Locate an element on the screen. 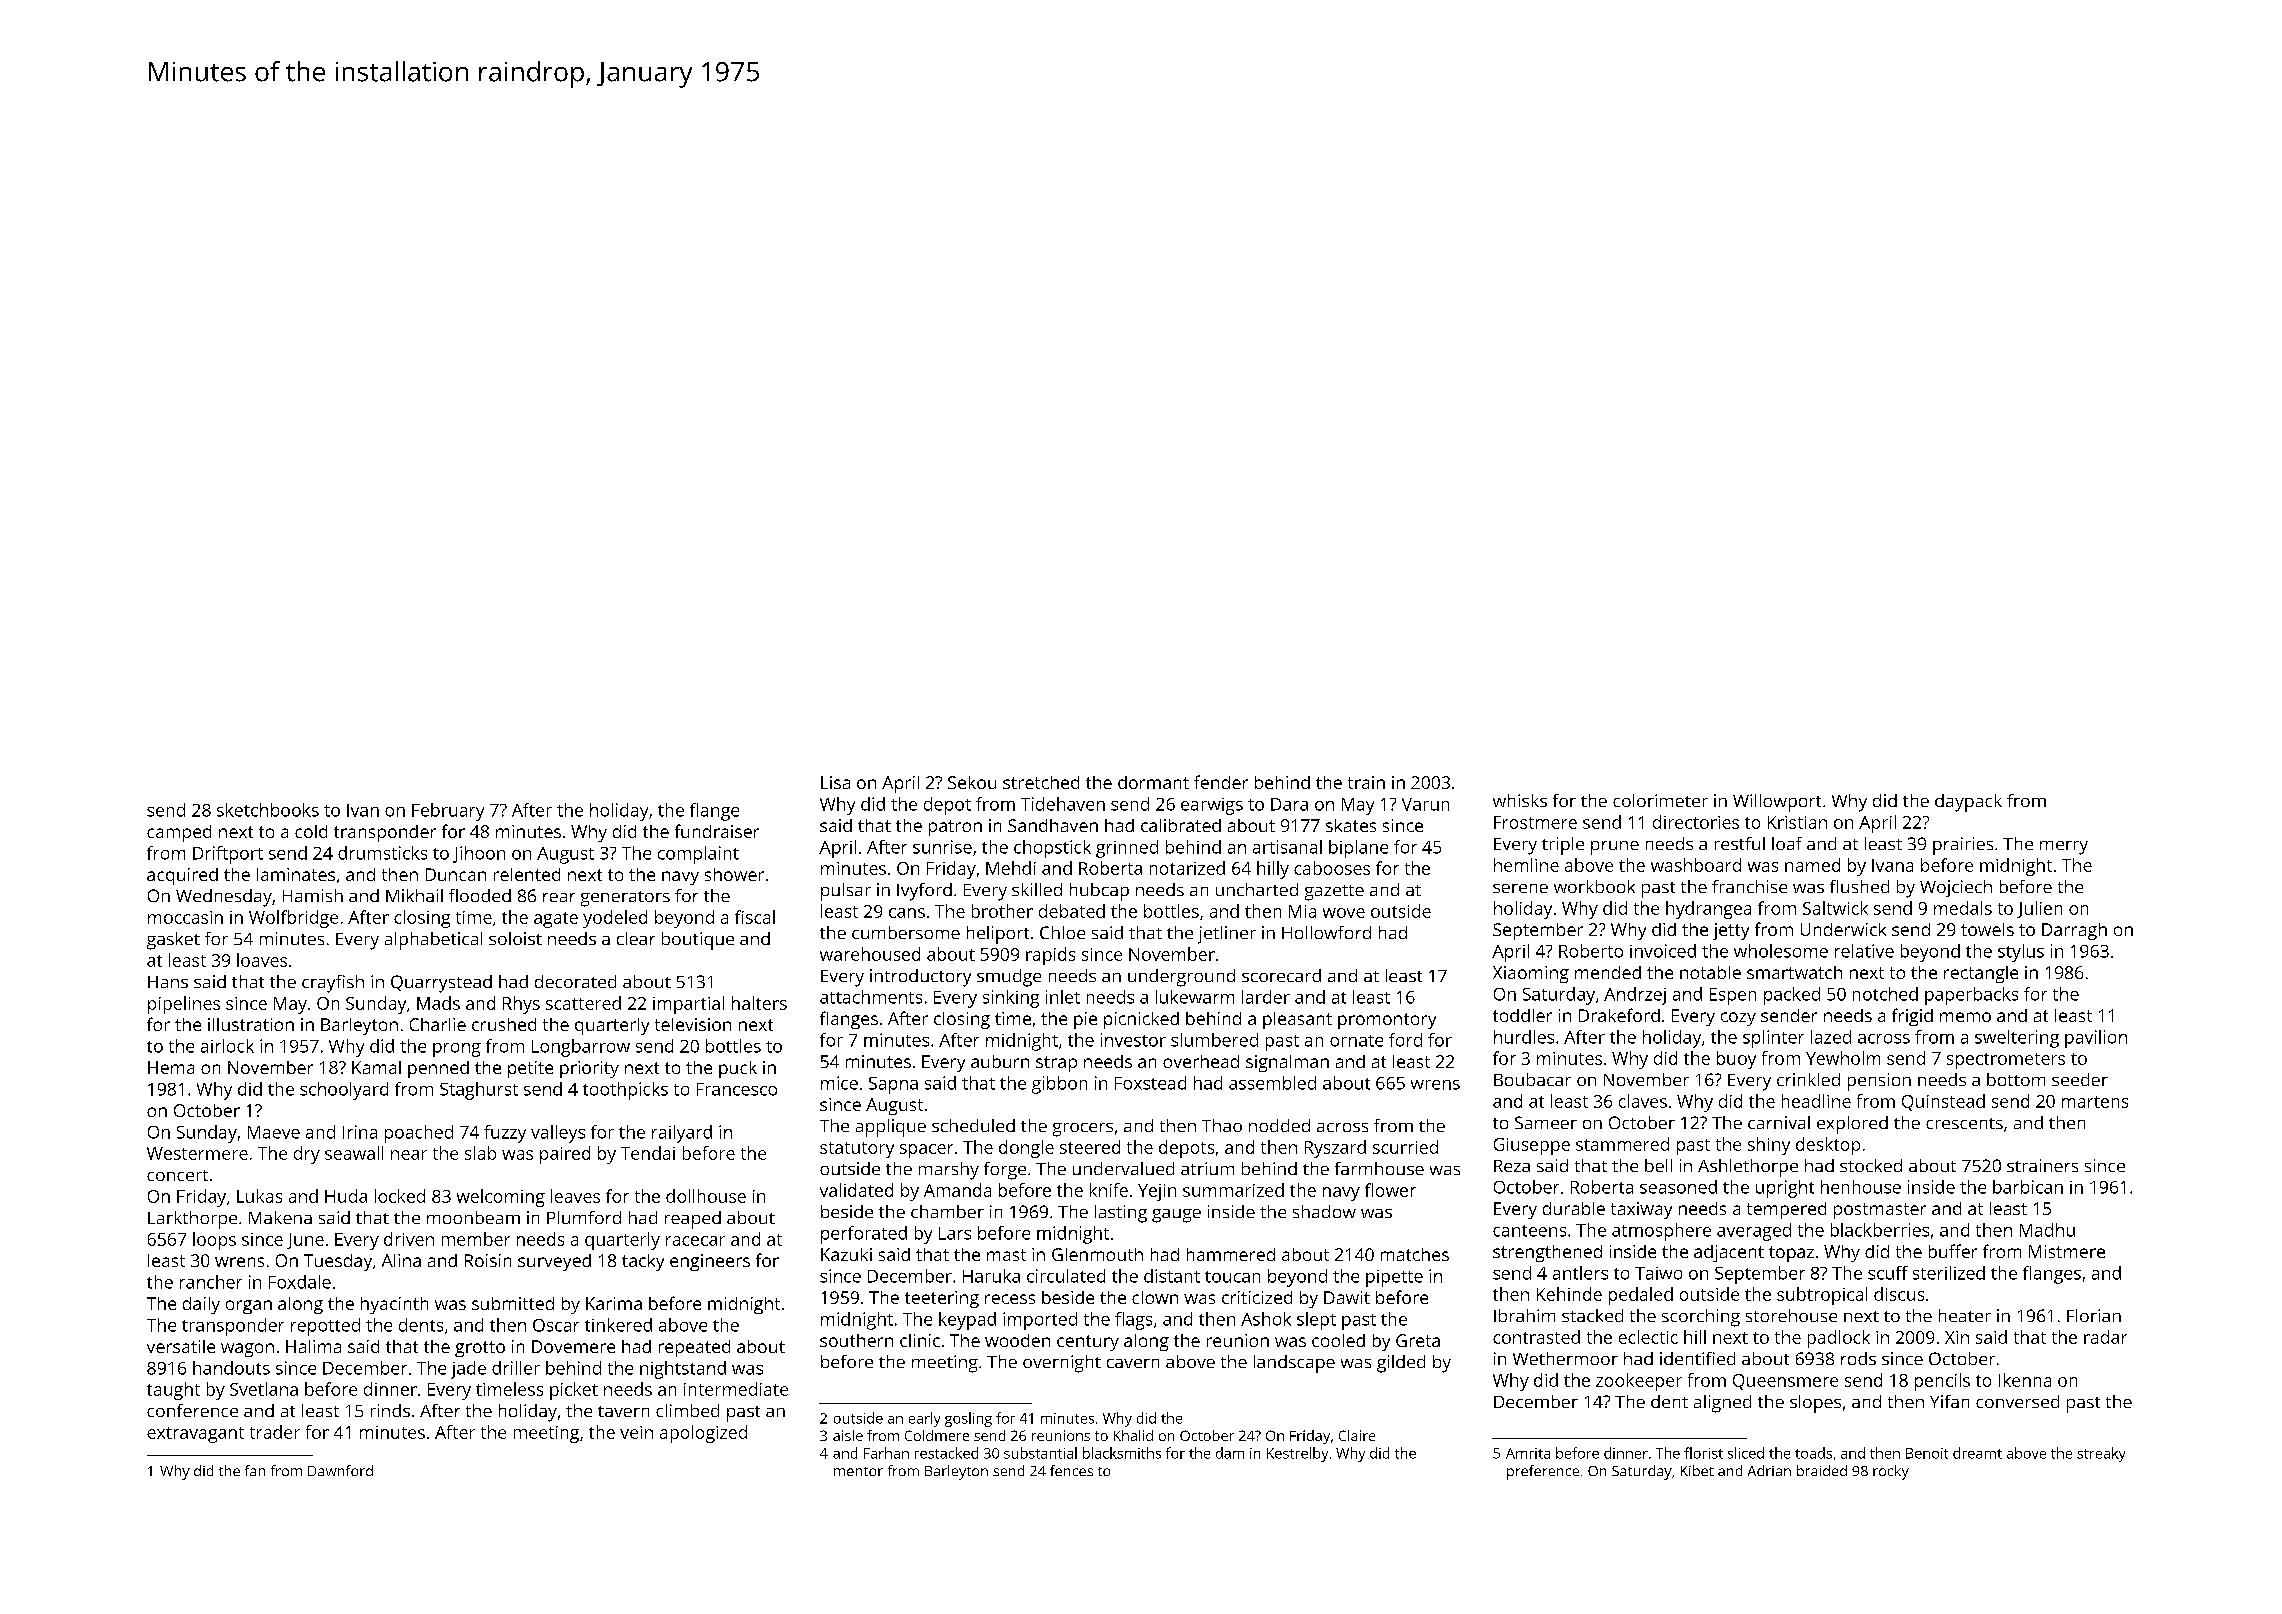 The height and width of the screenshot is (1614, 2282). scheduled is located at coordinates (973, 1125).
